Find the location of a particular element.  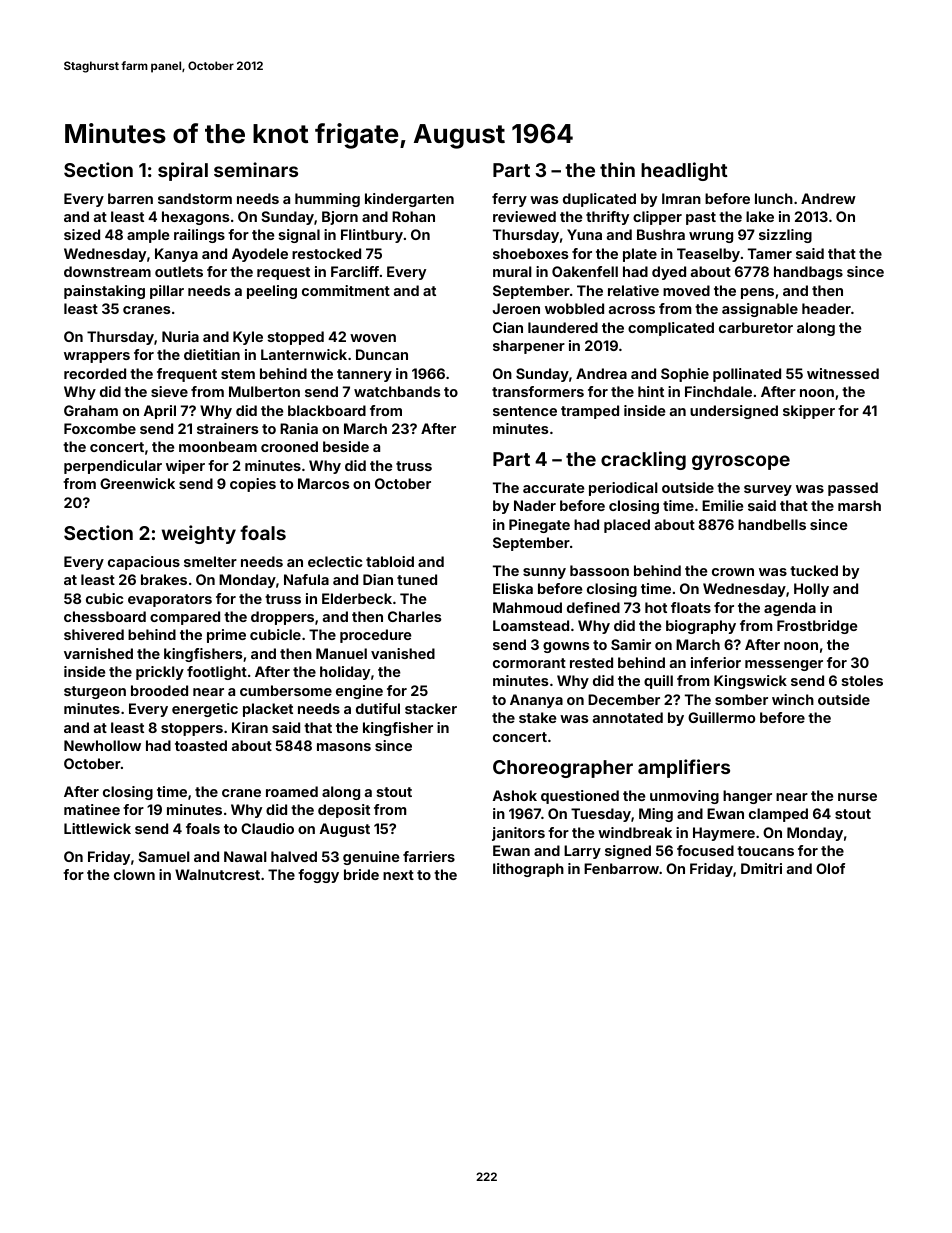

crown is located at coordinates (733, 572).
